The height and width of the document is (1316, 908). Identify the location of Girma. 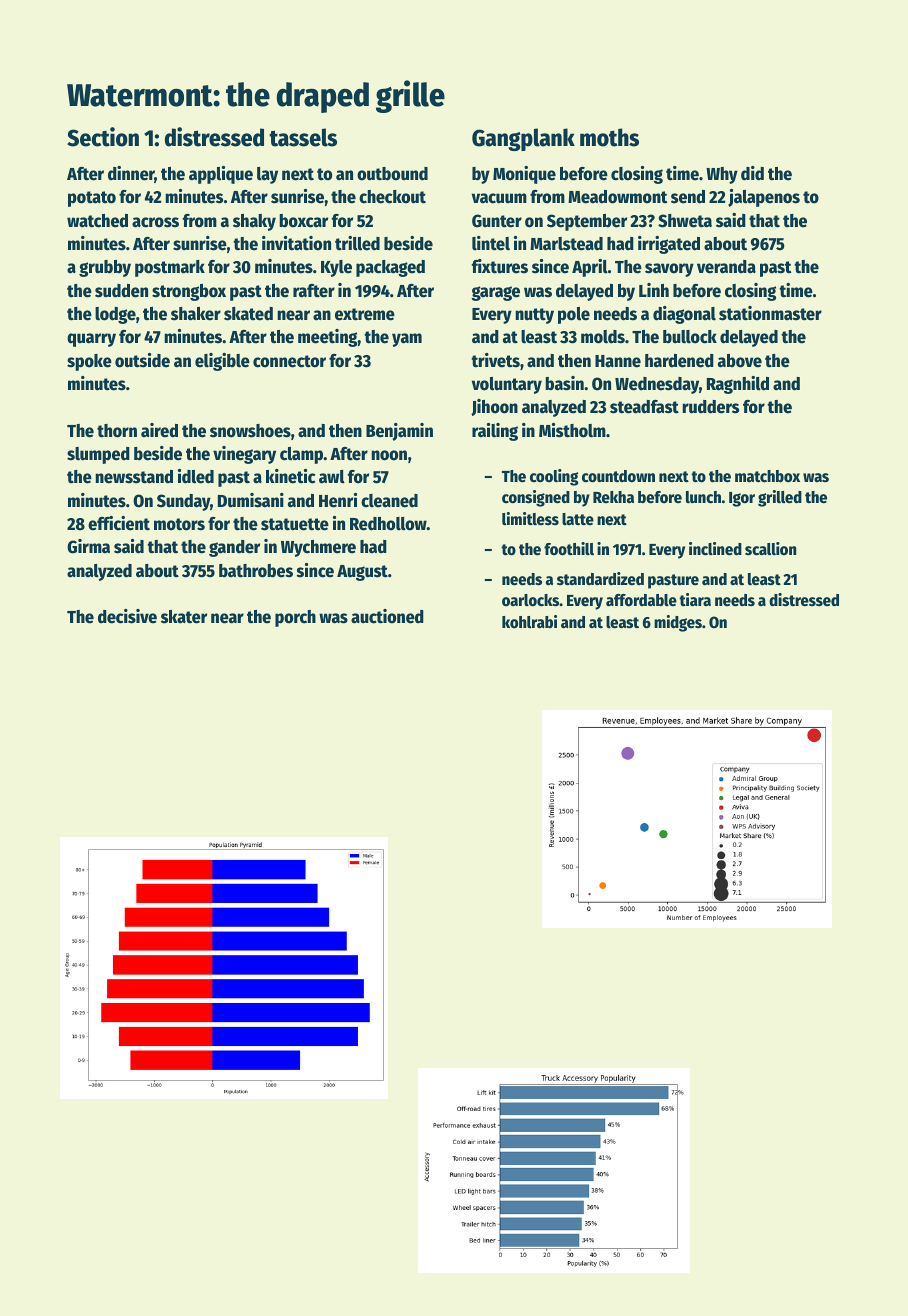
(88, 546).
